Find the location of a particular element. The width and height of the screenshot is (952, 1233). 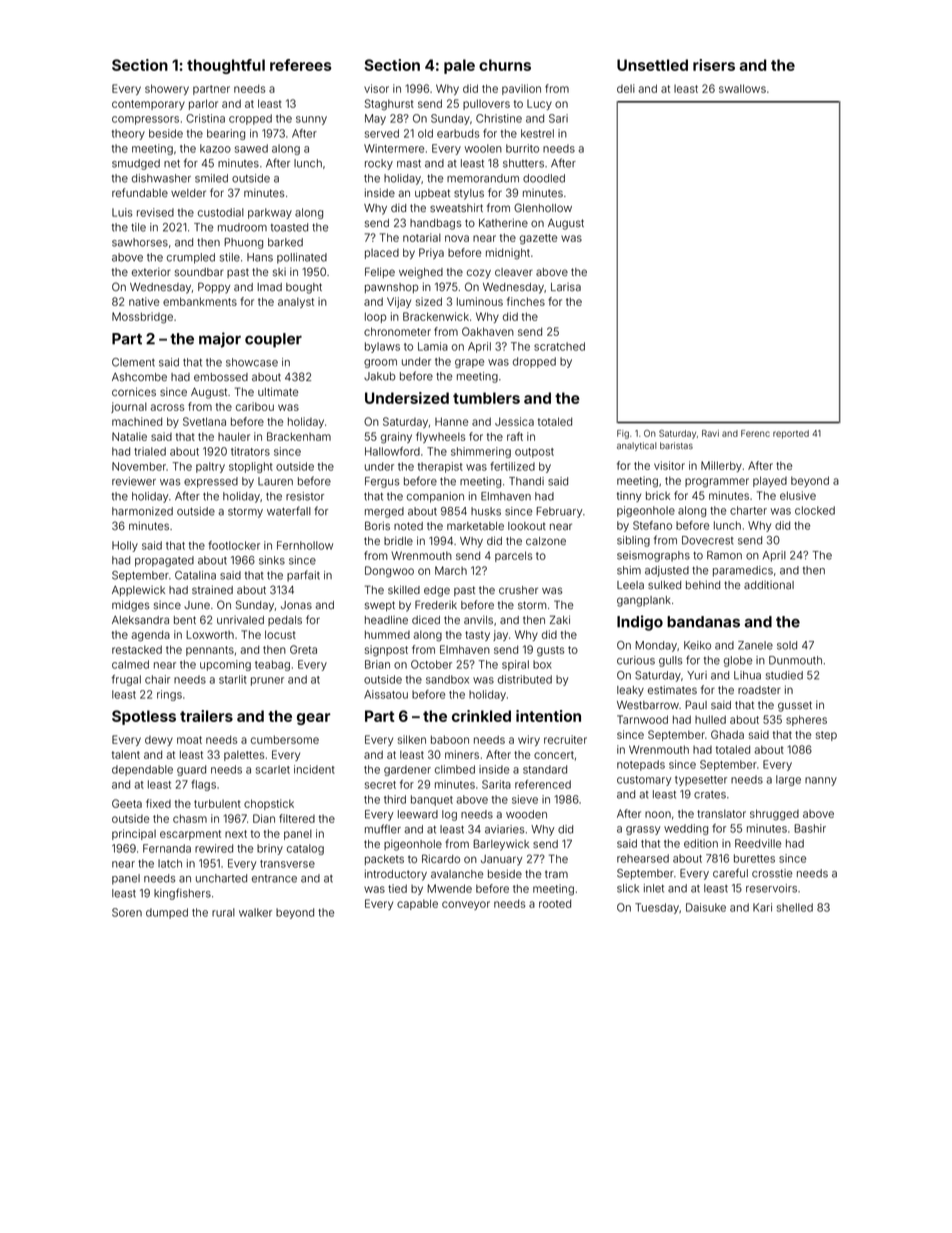

handbags is located at coordinates (436, 224).
